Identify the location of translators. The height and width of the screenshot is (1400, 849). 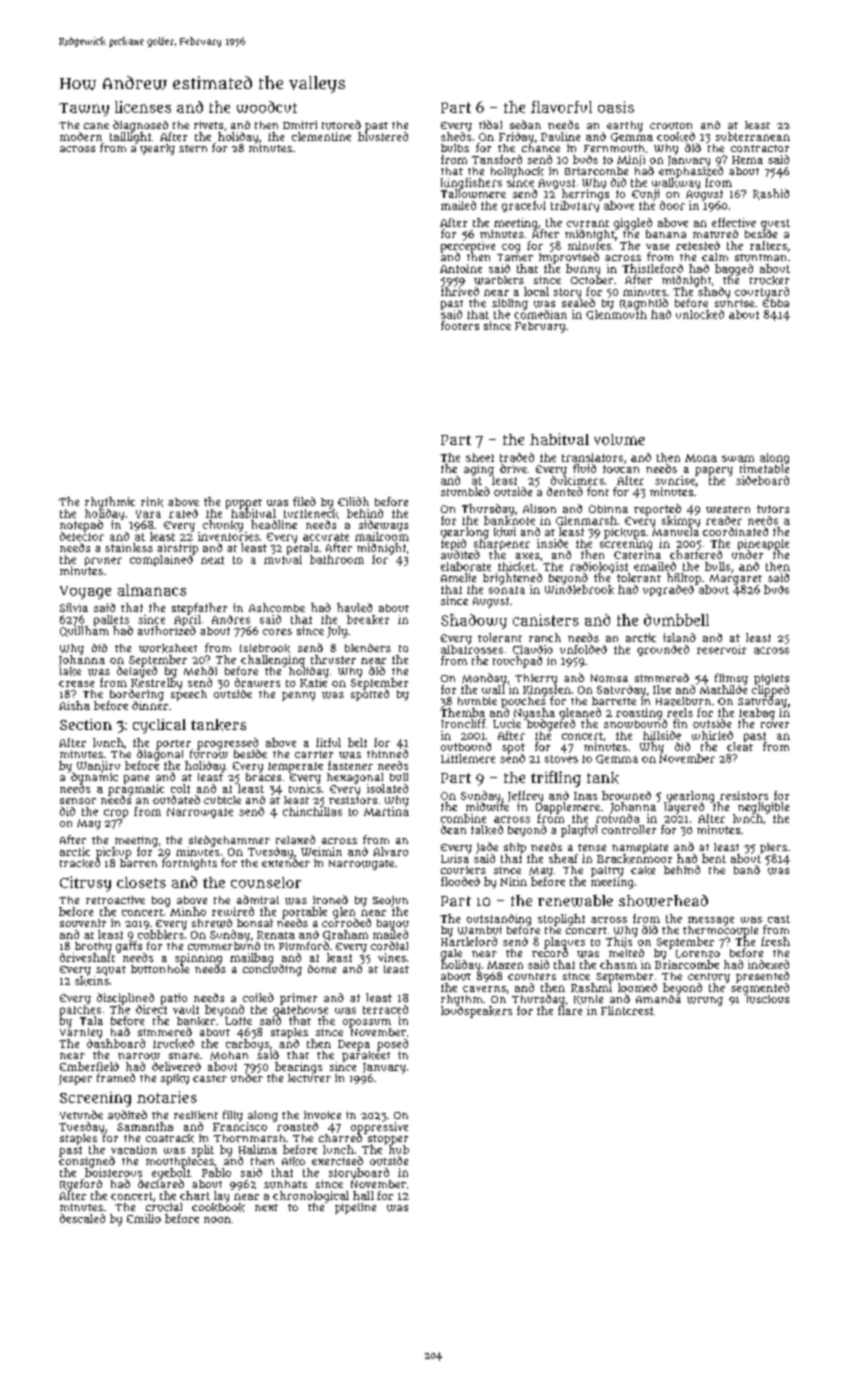
(592, 457).
